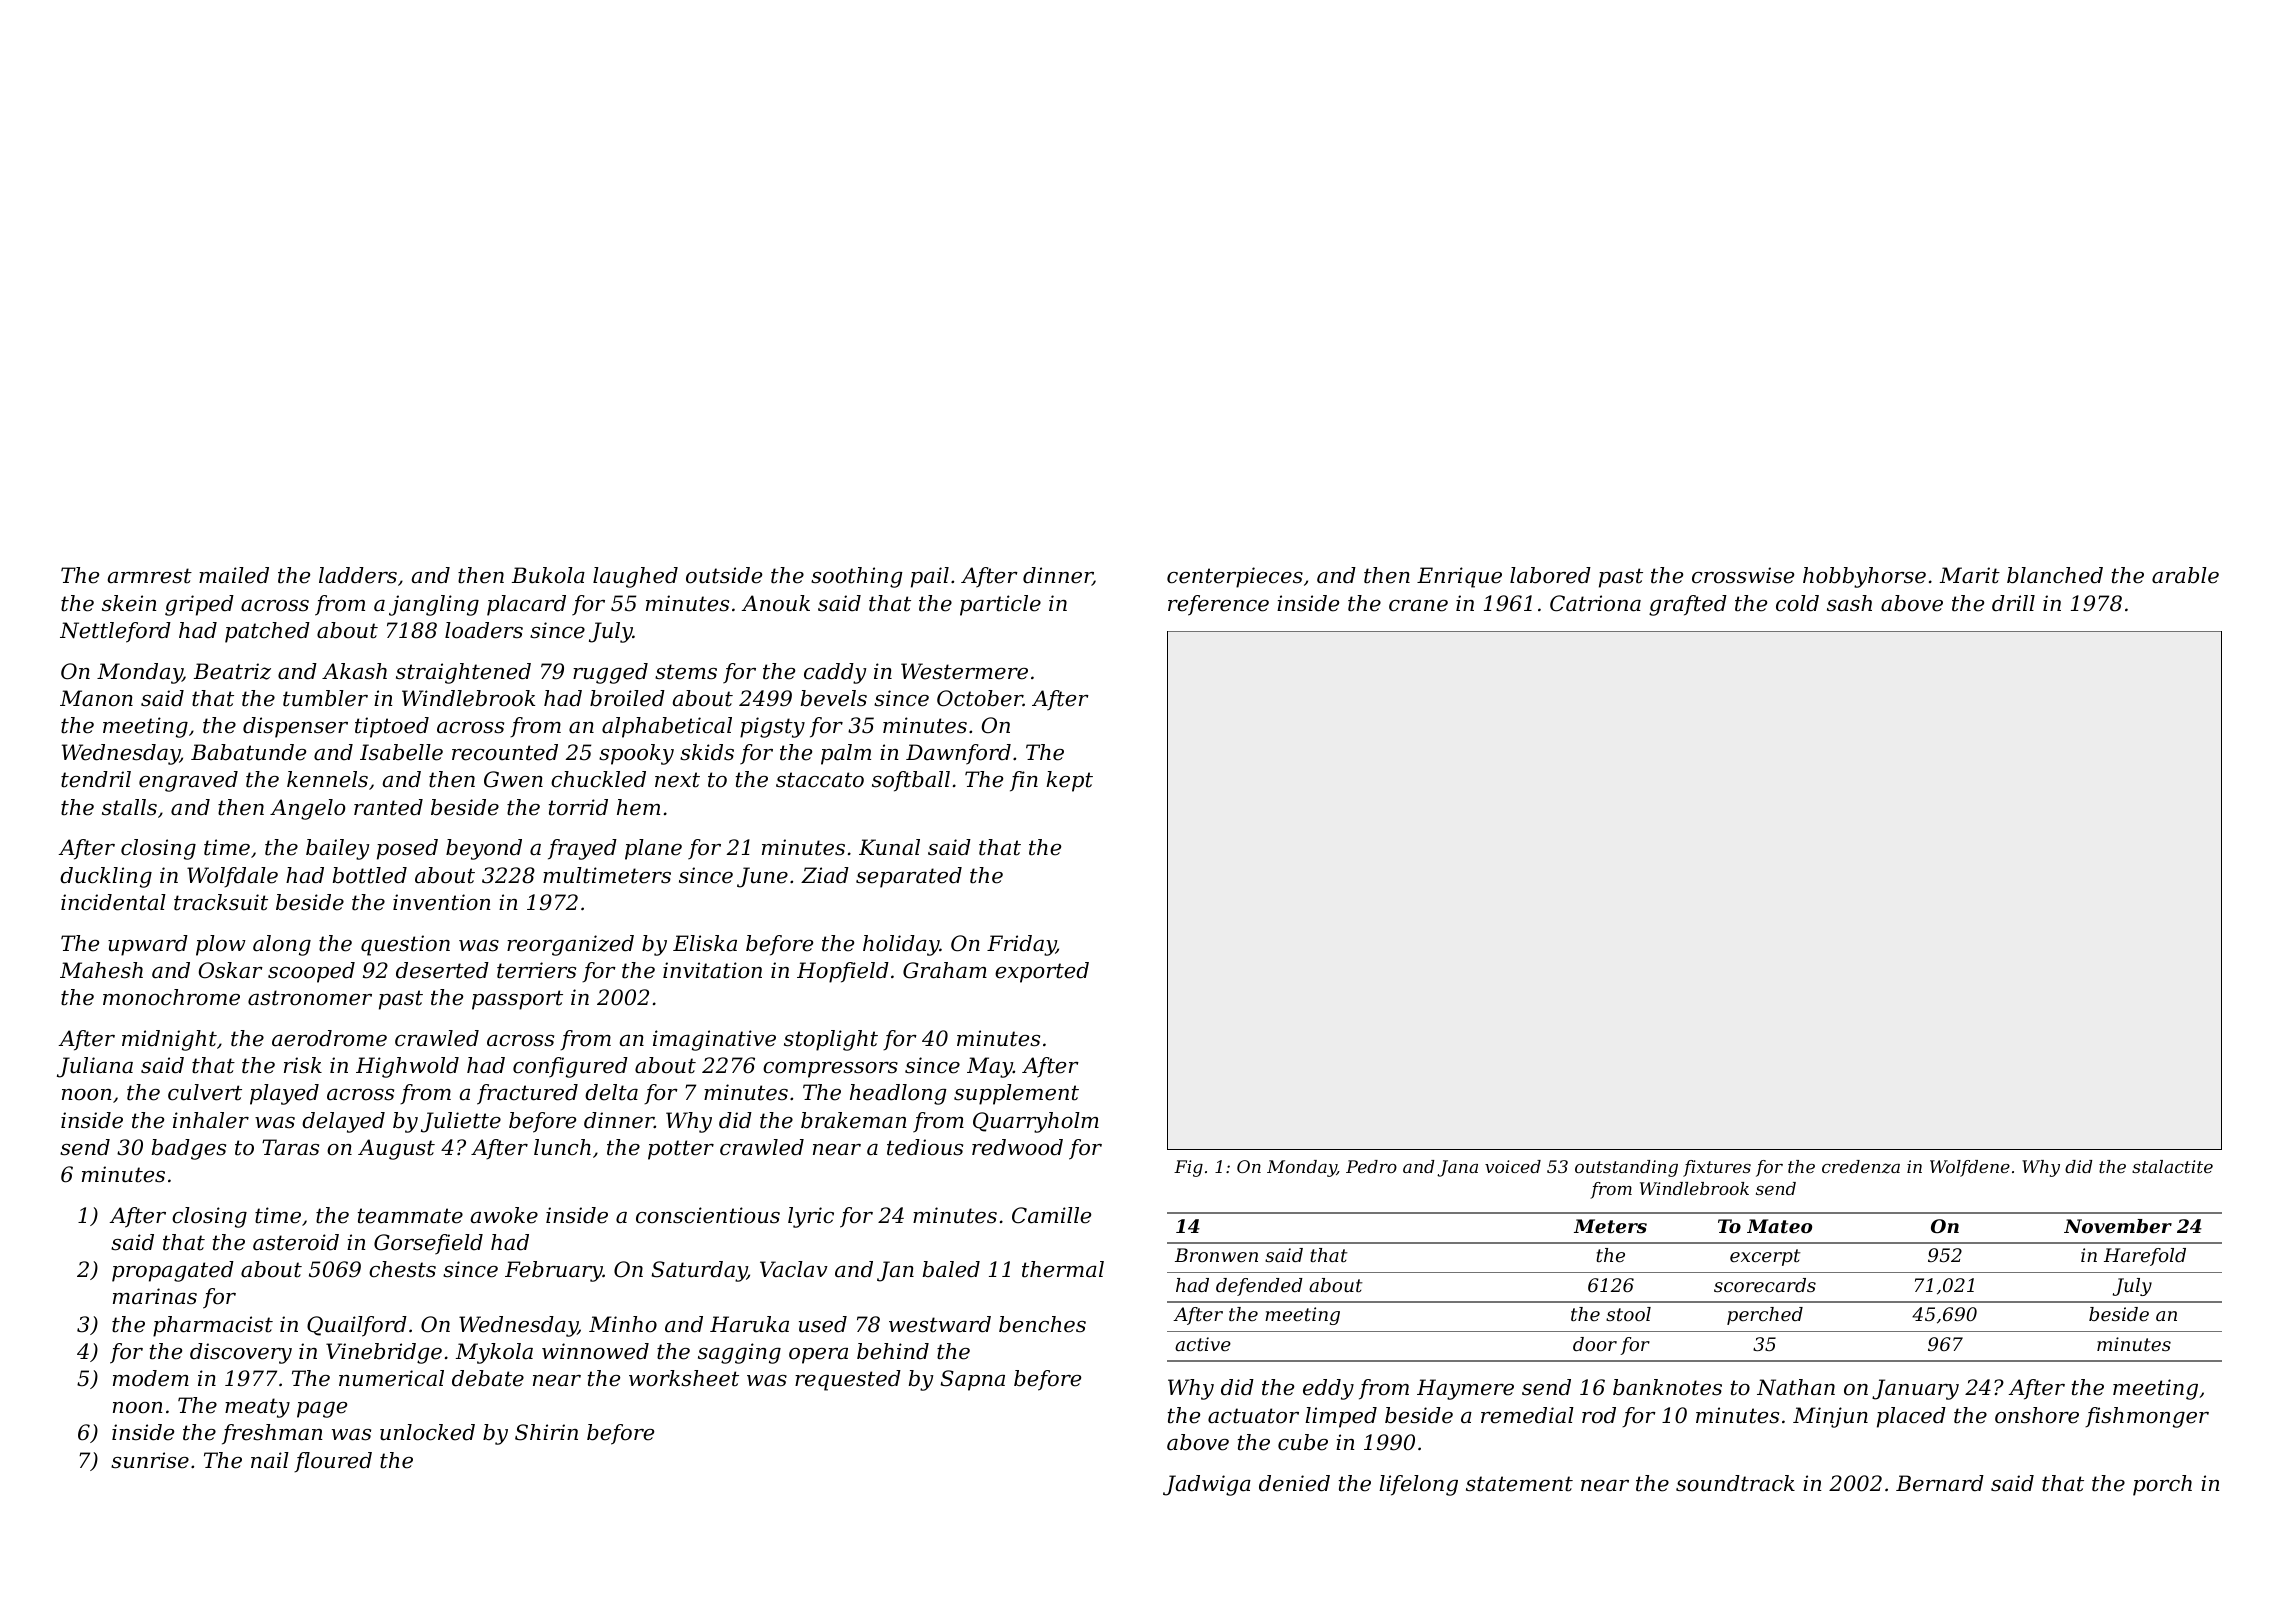 Image resolution: width=2282 pixels, height=1614 pixels. I want to click on Bronwen, so click(1216, 1255).
